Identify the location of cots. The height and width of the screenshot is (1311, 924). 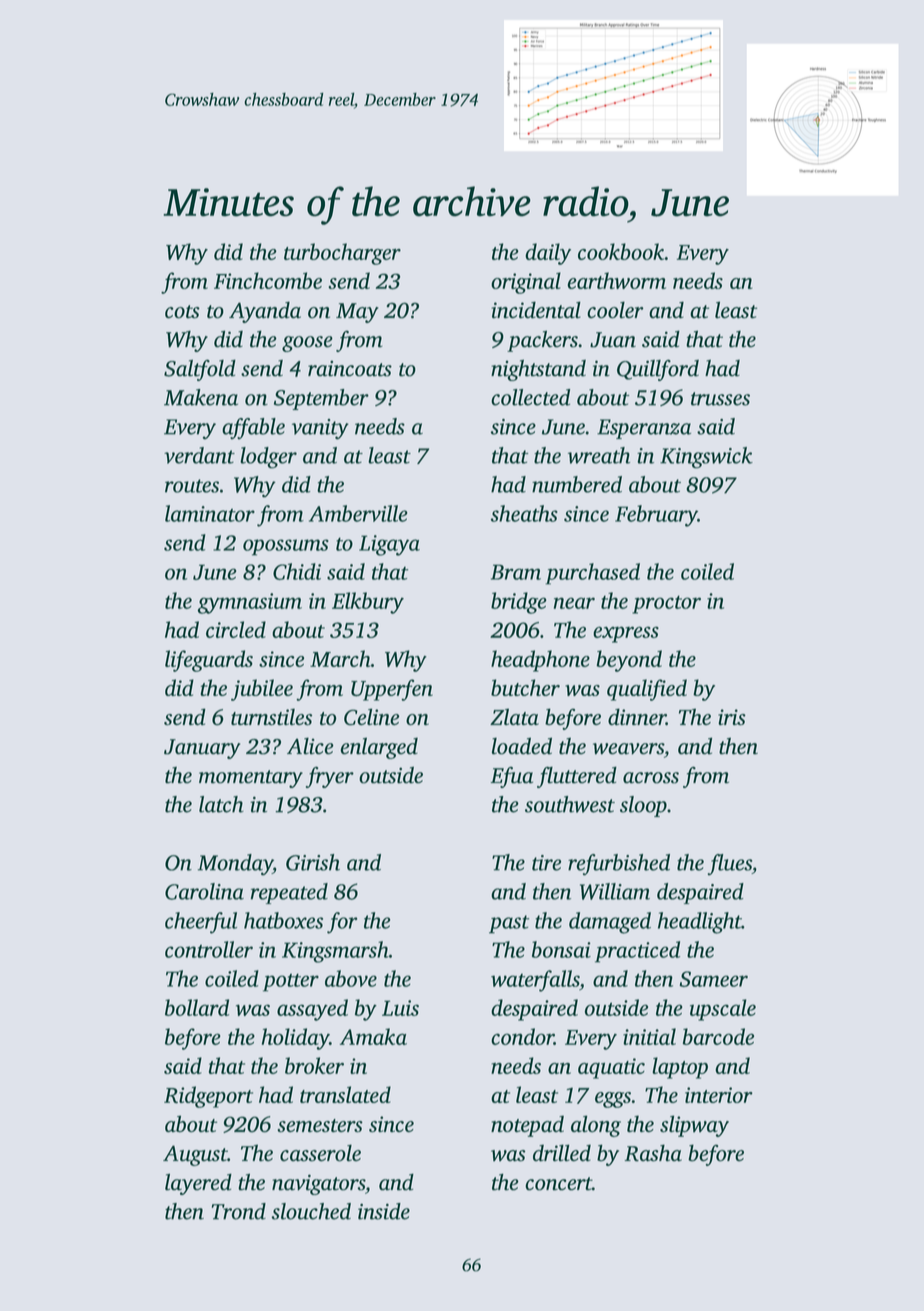
(182, 312).
